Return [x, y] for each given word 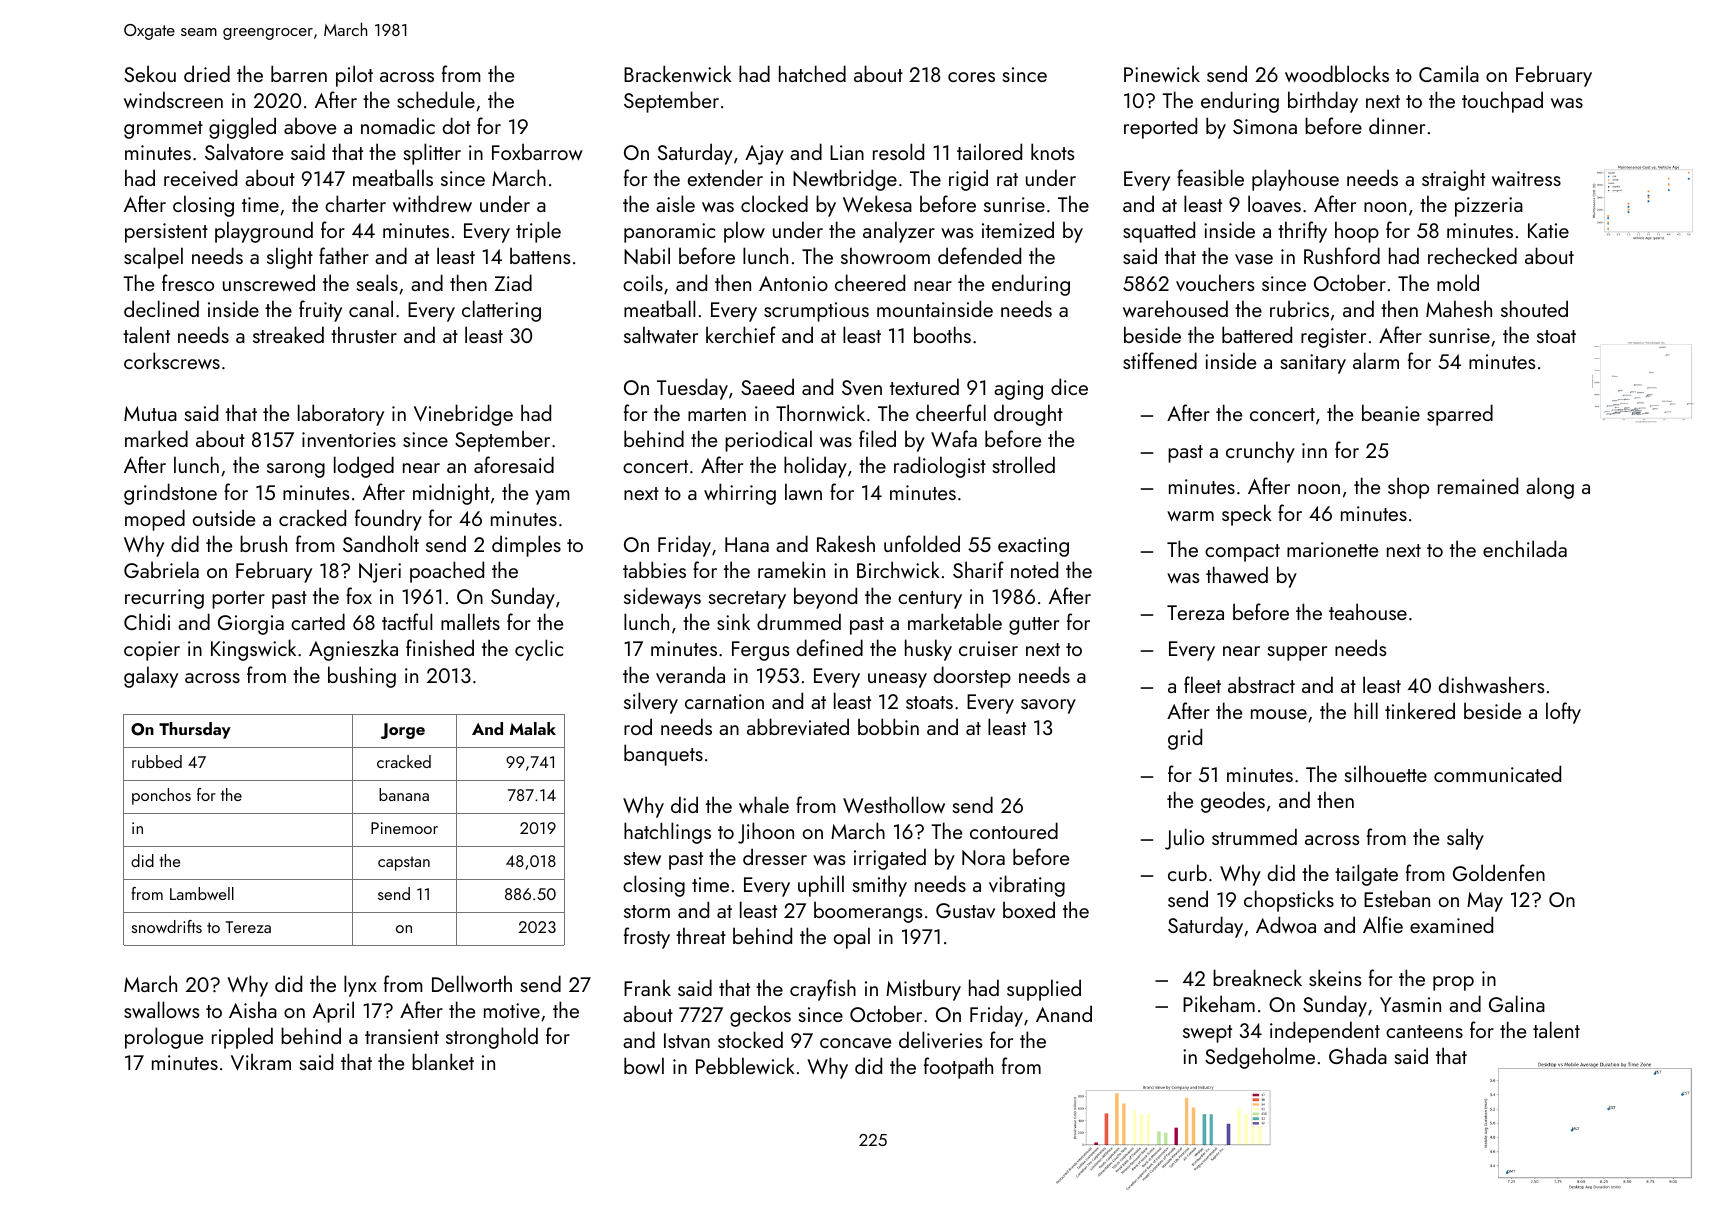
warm [1190, 516]
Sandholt [381, 543]
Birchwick [898, 569]
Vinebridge [463, 415]
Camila [1449, 73]
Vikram [261, 1061]
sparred [1460, 415]
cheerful [951, 412]
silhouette [1386, 773]
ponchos [161, 796]
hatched [812, 73]
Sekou [150, 73]
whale [764, 804]
